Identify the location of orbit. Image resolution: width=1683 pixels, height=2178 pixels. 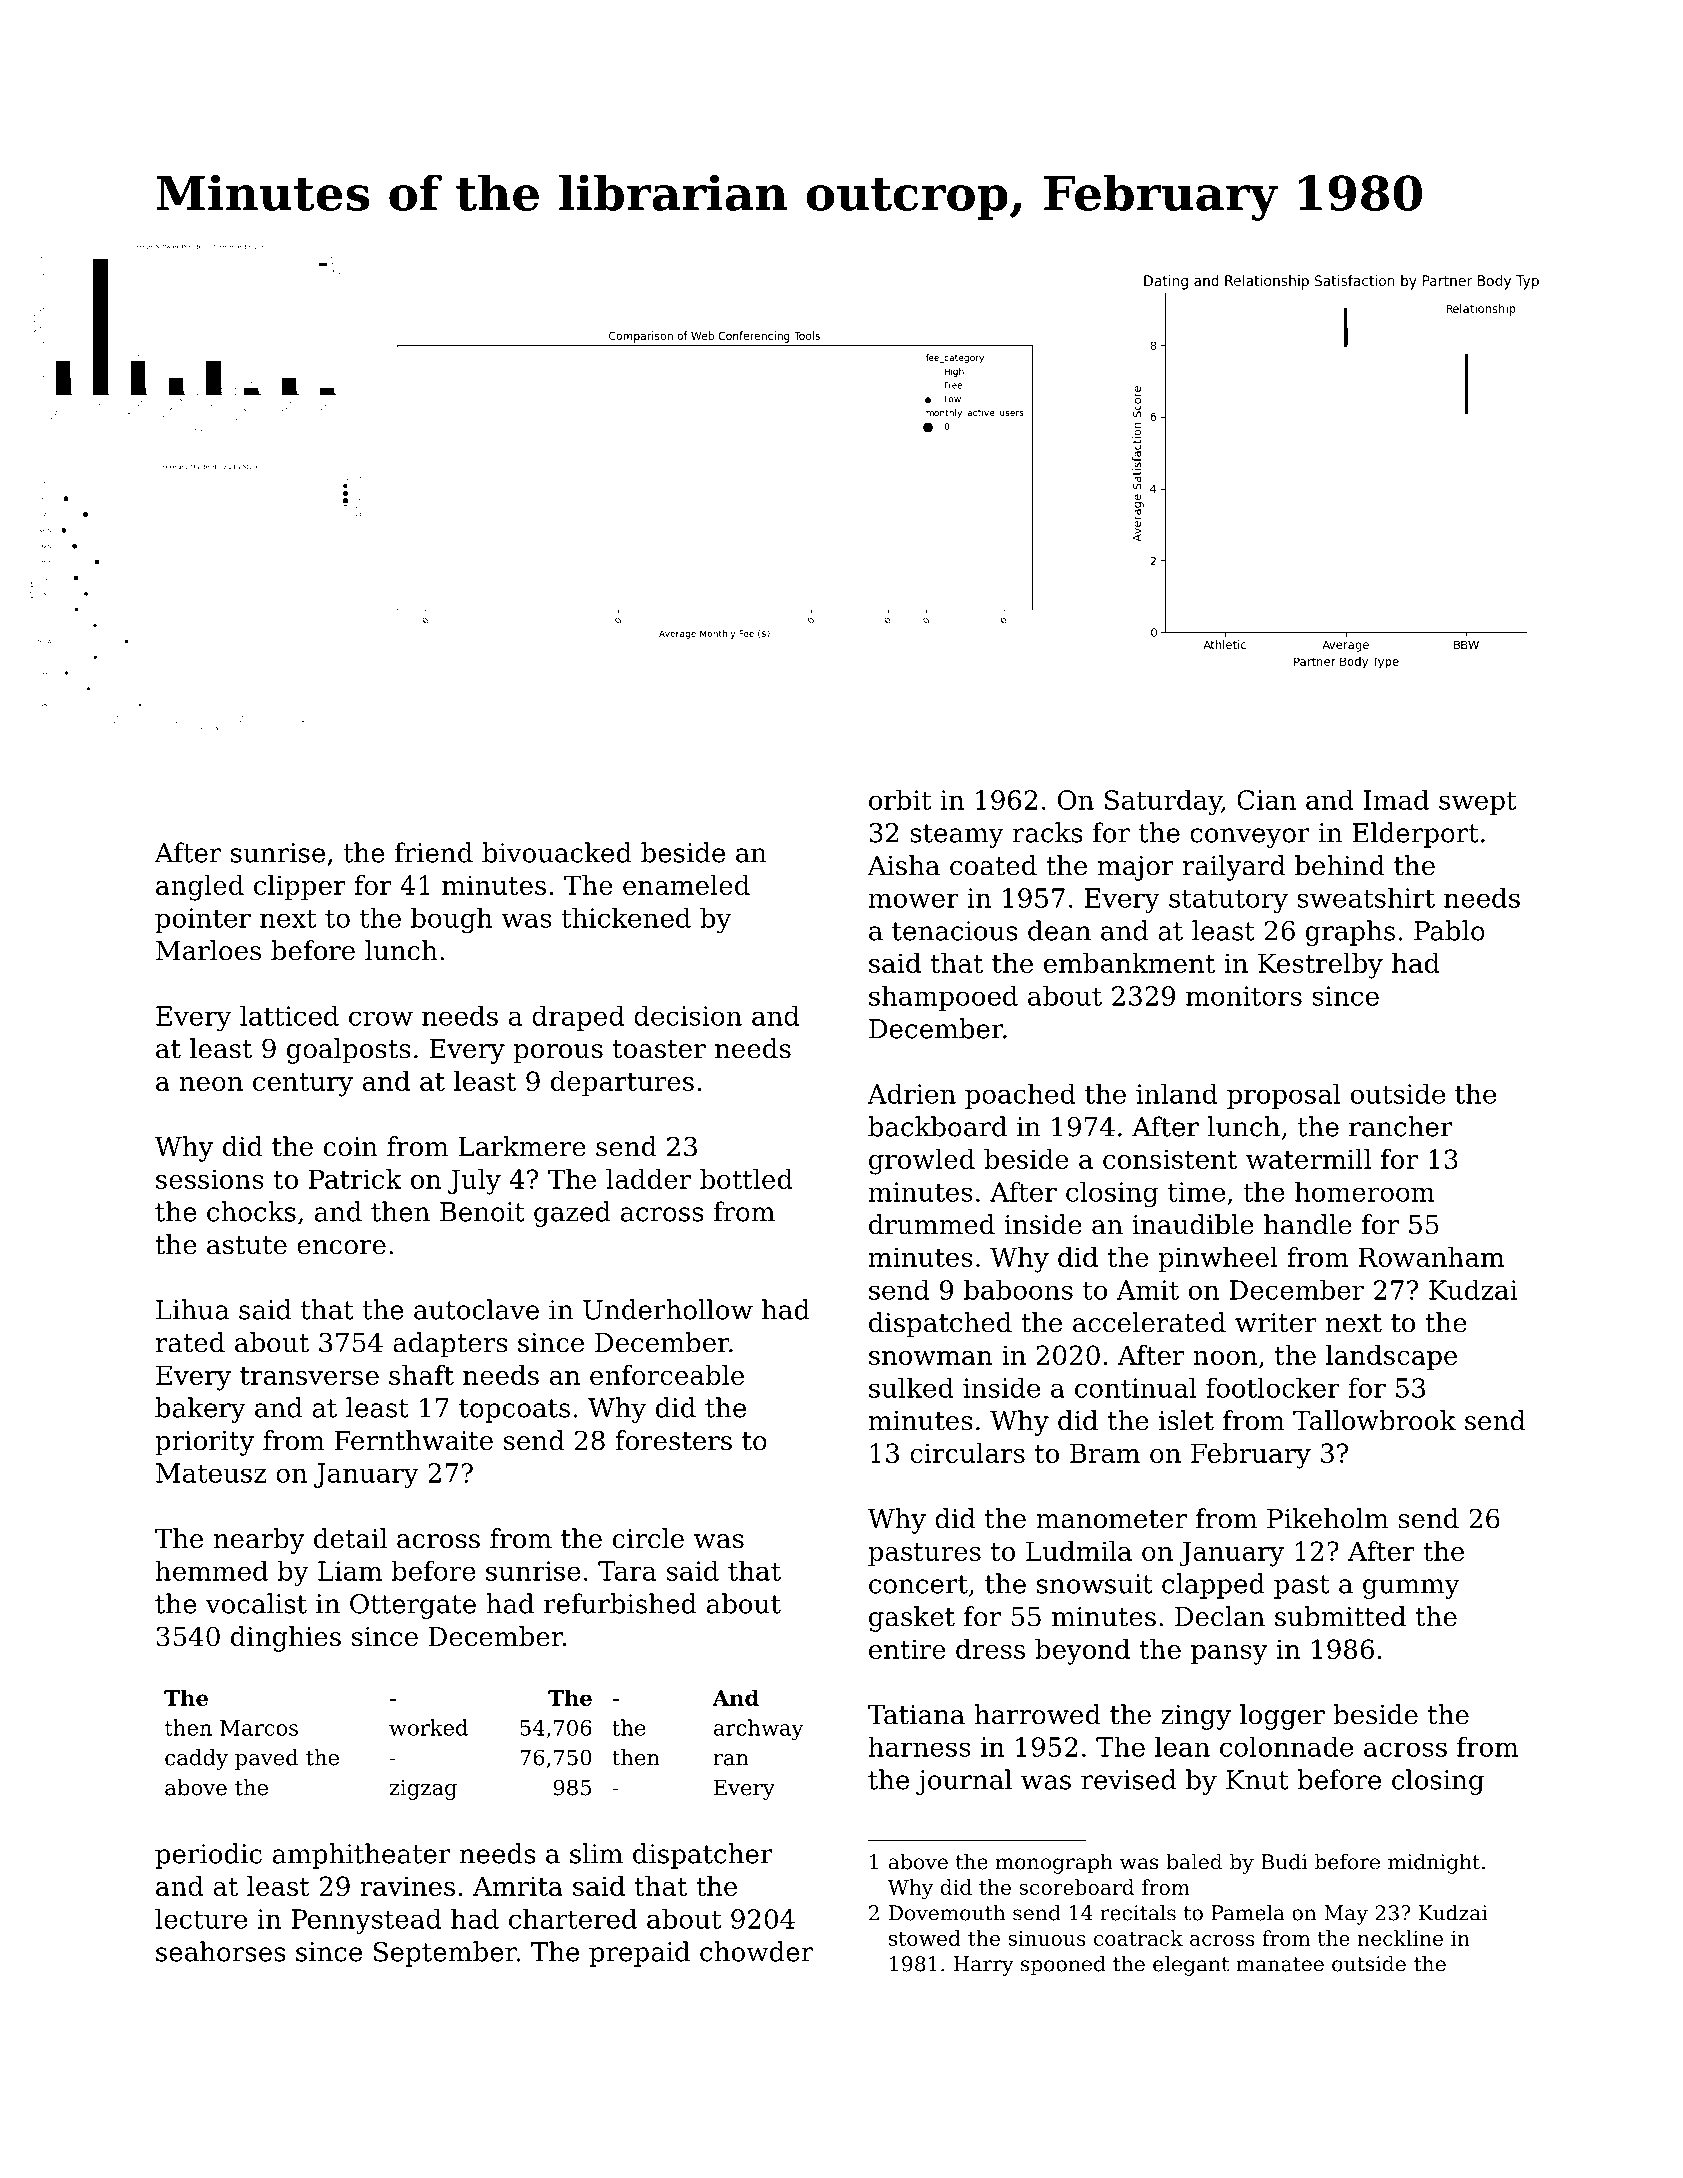
(900, 800).
